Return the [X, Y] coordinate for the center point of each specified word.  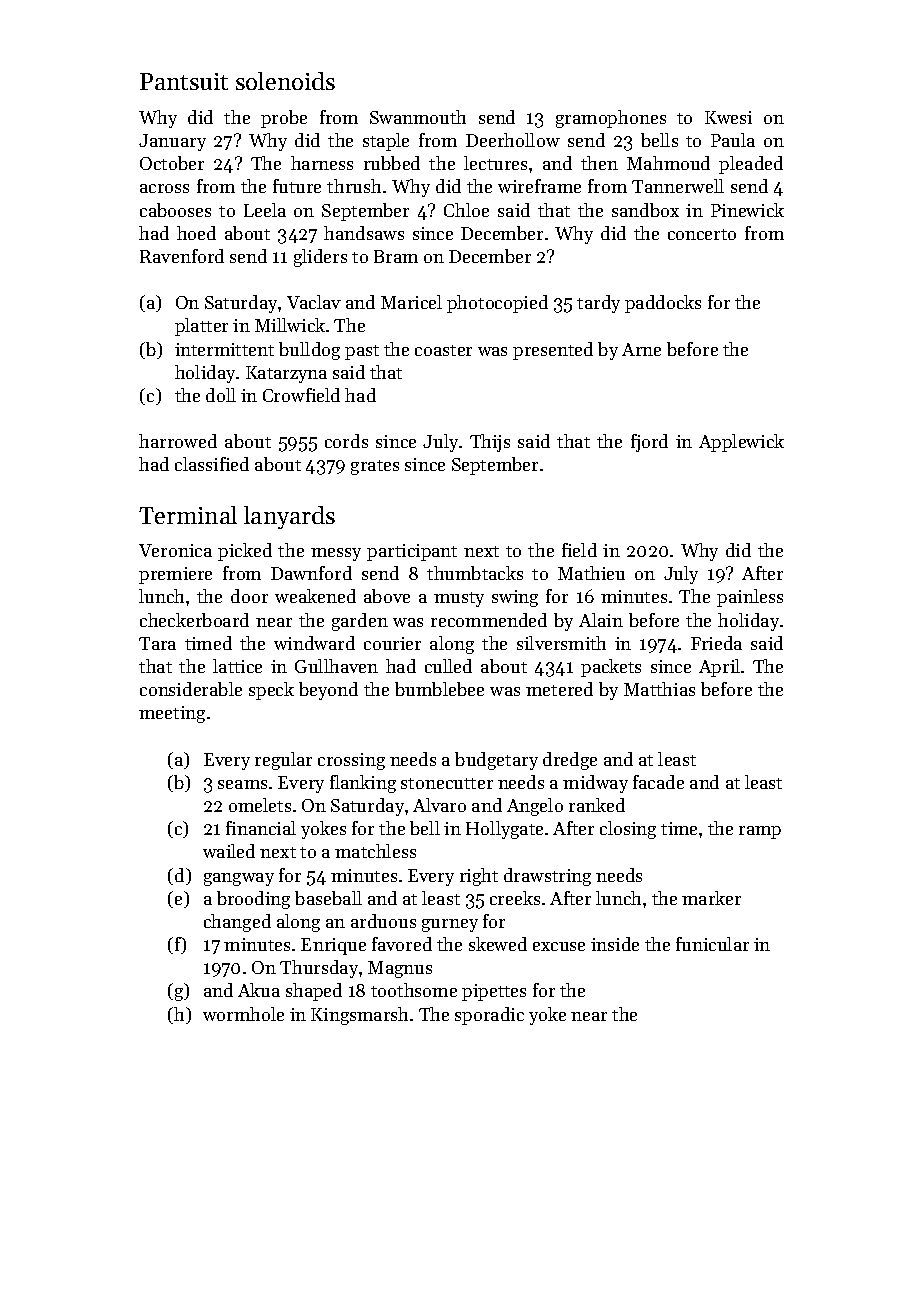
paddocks [663, 304]
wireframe [539, 186]
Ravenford [182, 256]
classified [212, 464]
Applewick [741, 443]
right [479, 877]
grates [375, 467]
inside [615, 944]
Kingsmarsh [359, 1016]
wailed [229, 851]
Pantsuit [184, 81]
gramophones [611, 119]
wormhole [243, 1014]
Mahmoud [668, 163]
